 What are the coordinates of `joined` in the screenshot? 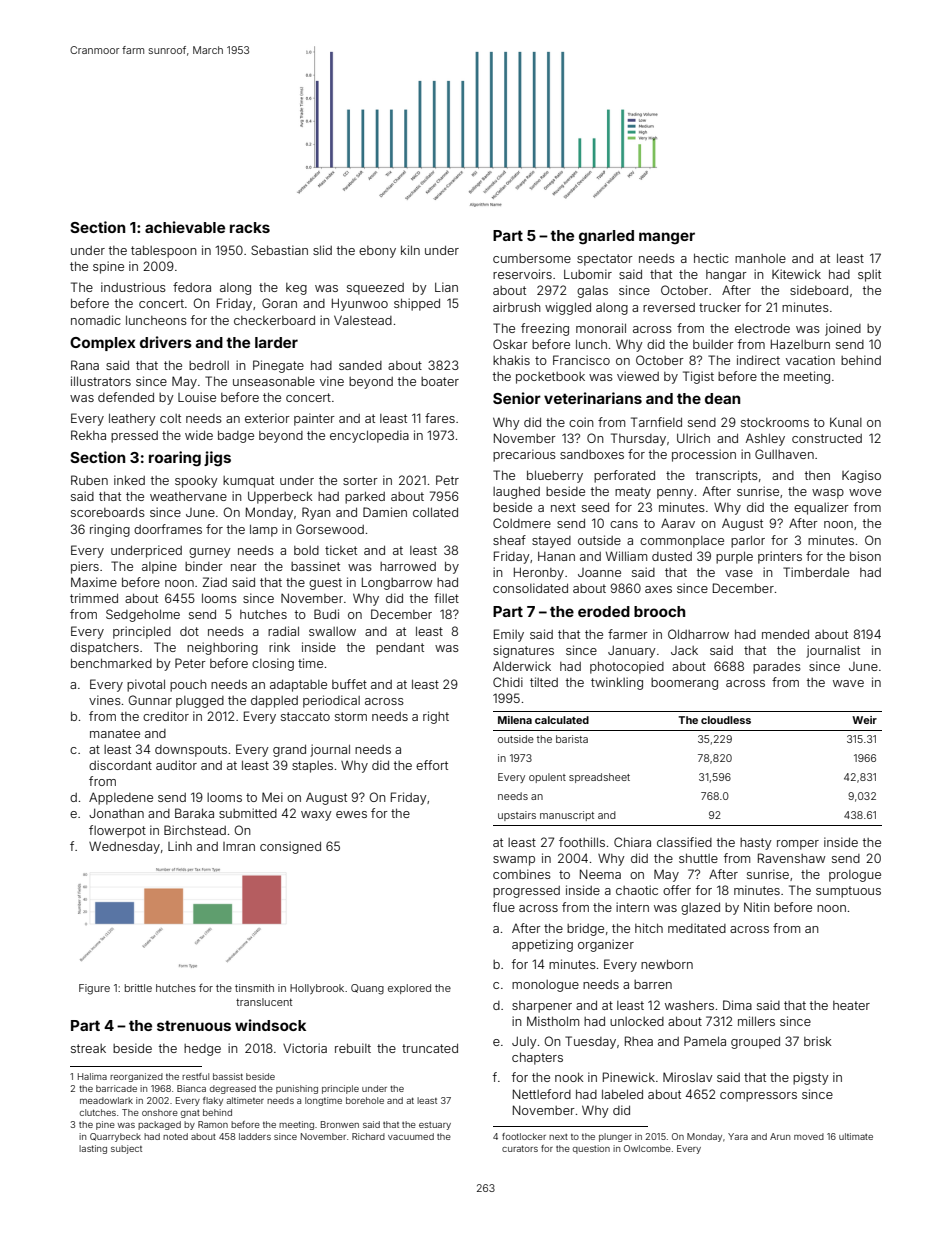 It's located at (843, 329).
